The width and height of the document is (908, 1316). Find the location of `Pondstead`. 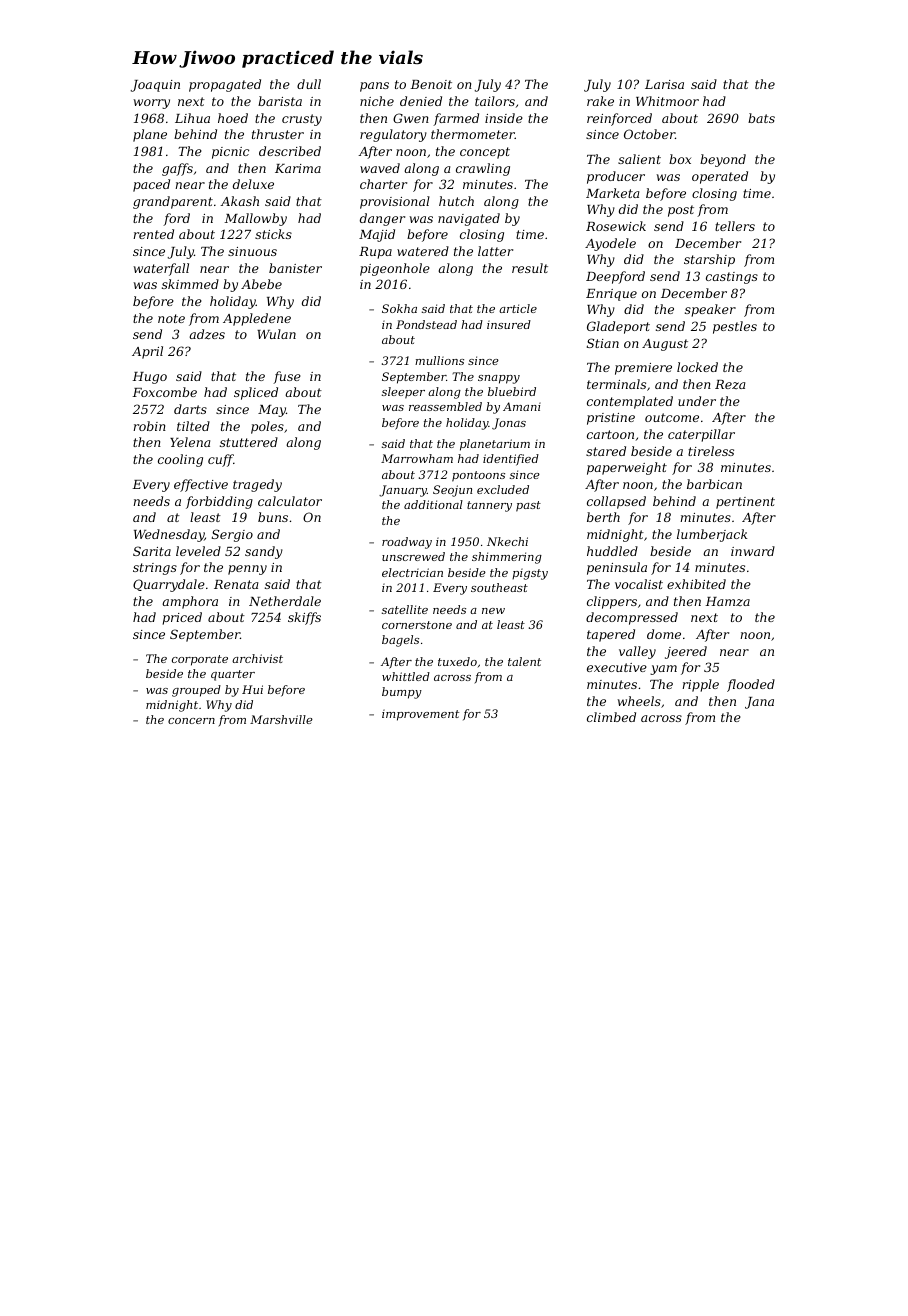

Pondstead is located at coordinates (426, 324).
